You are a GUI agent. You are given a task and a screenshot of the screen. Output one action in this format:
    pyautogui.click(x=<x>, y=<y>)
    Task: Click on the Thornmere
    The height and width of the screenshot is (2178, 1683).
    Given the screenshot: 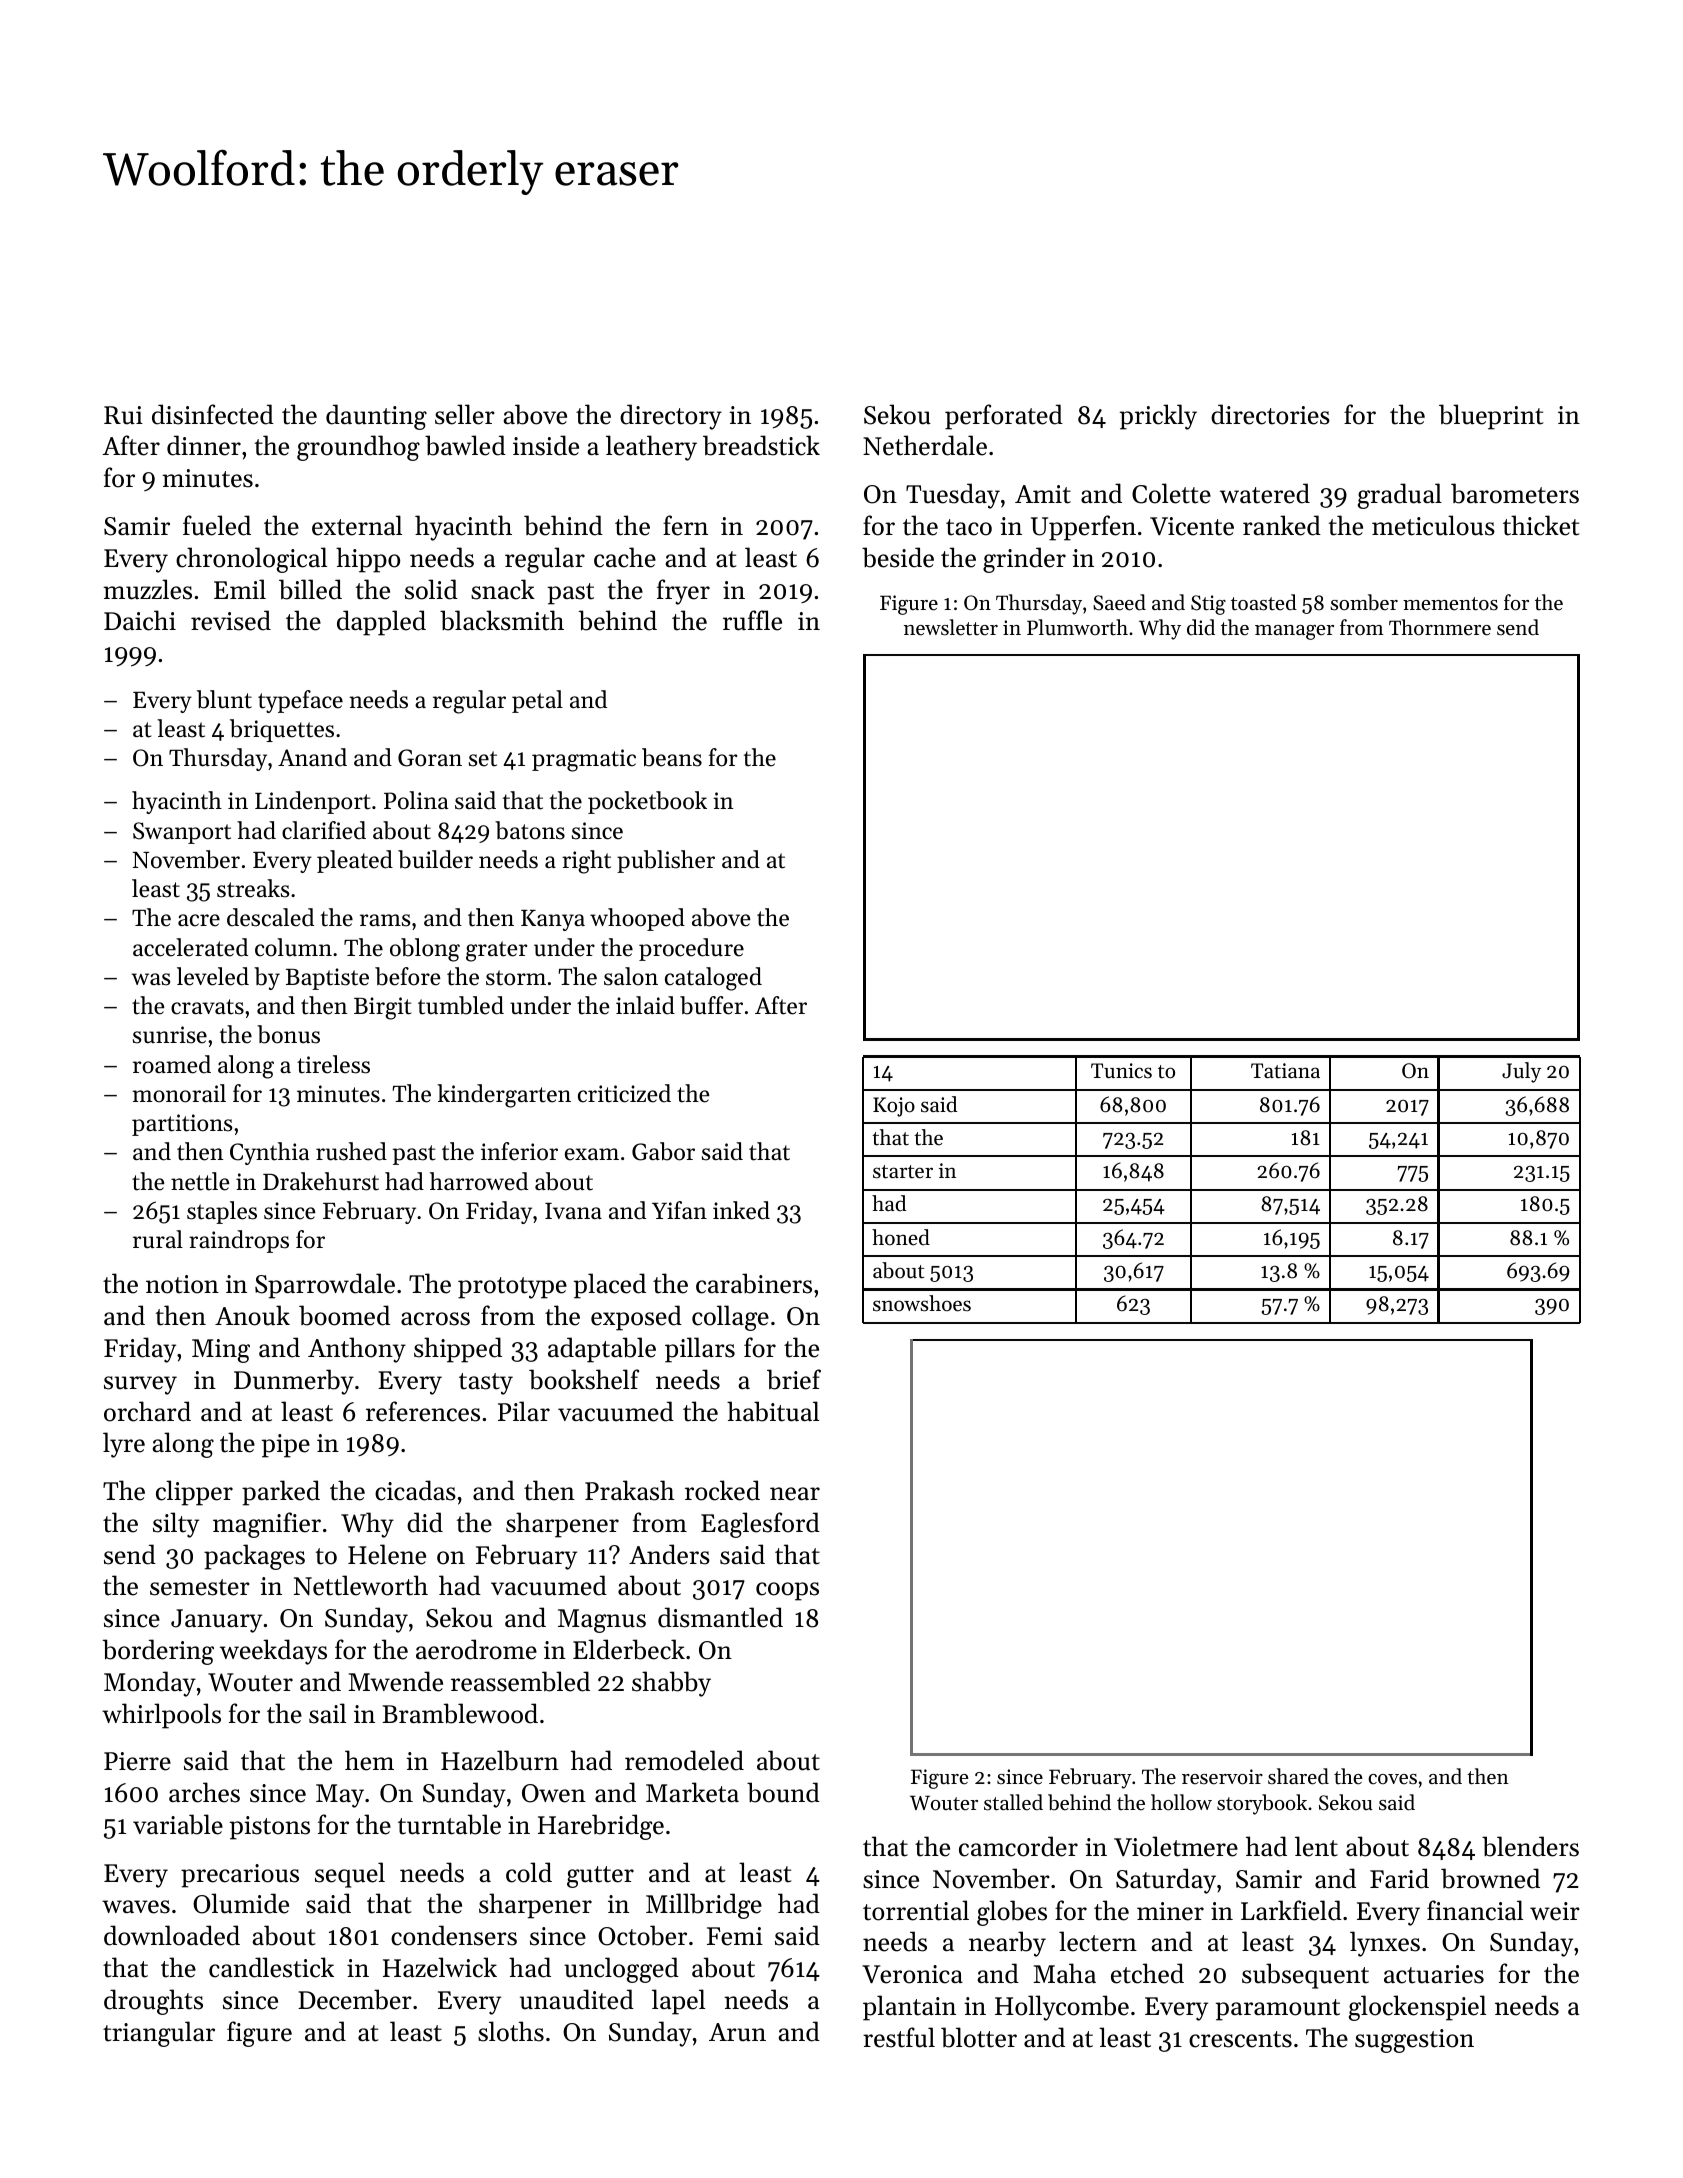 What is the action you would take?
    pyautogui.click(x=1440, y=627)
